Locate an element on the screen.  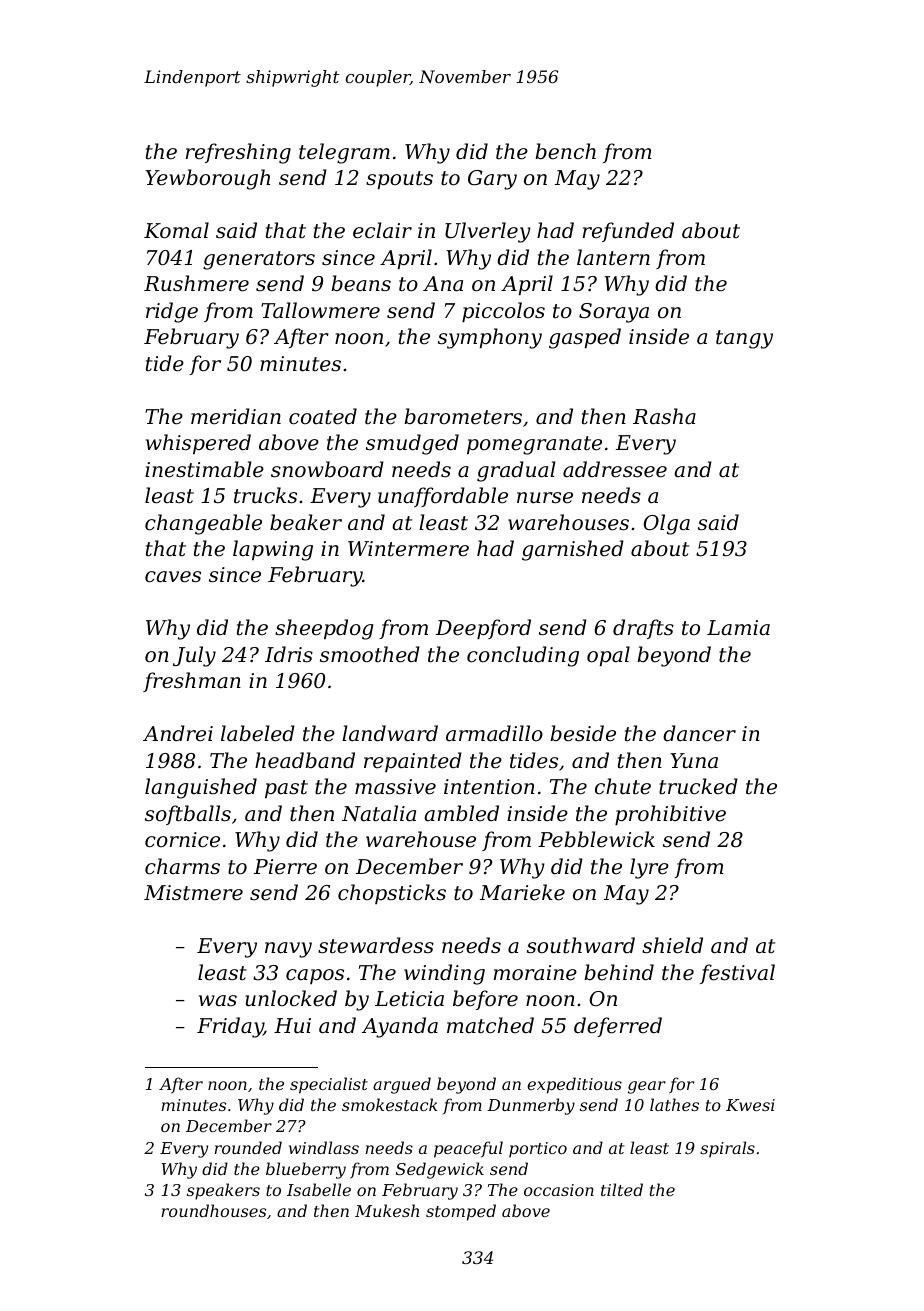
Tallowmere is located at coordinates (320, 310).
